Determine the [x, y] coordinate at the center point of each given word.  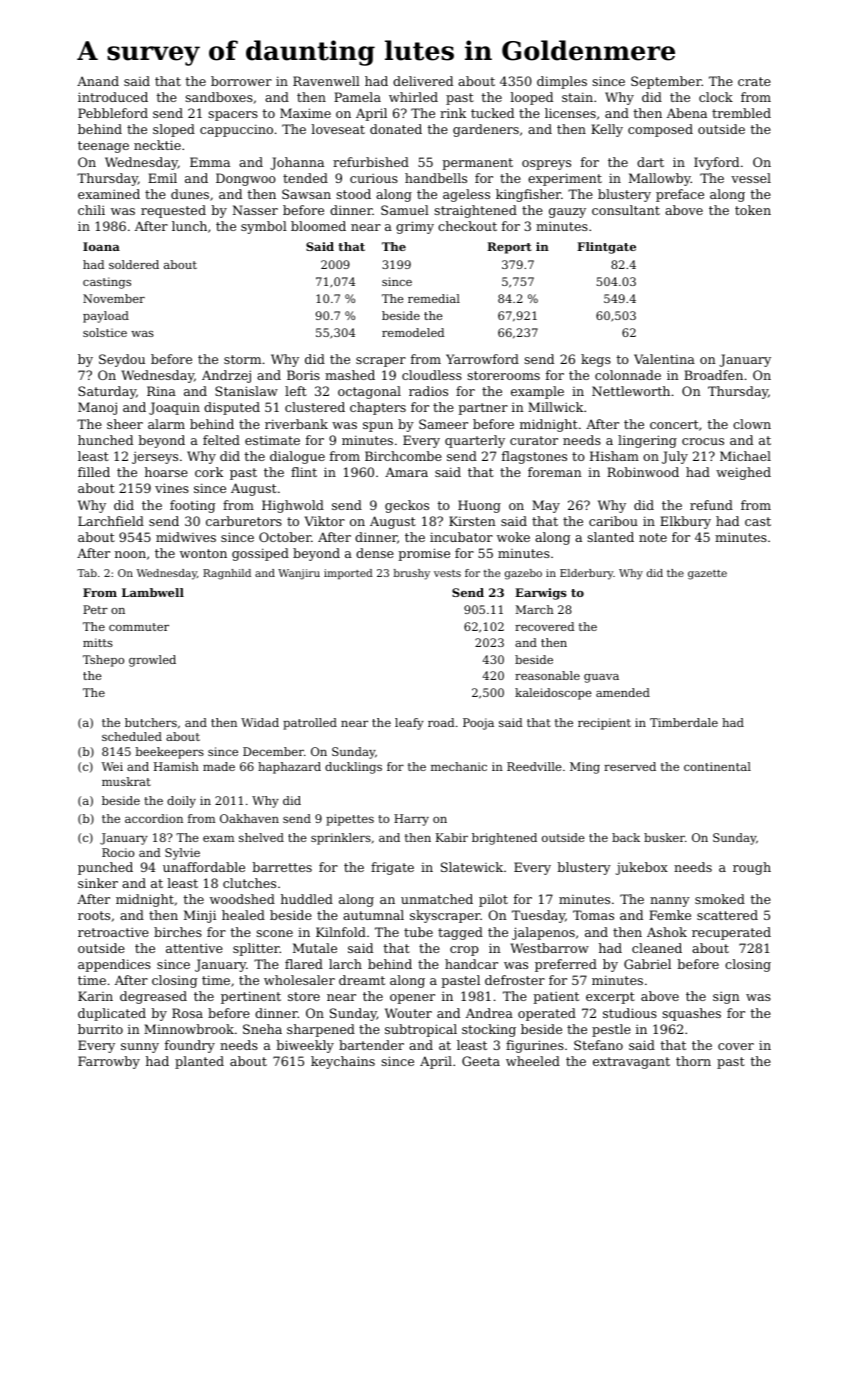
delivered [423, 81]
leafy [409, 724]
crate [754, 81]
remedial [434, 298]
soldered [134, 264]
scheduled [132, 736]
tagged [460, 933]
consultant [626, 210]
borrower [241, 81]
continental [717, 766]
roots [94, 915]
